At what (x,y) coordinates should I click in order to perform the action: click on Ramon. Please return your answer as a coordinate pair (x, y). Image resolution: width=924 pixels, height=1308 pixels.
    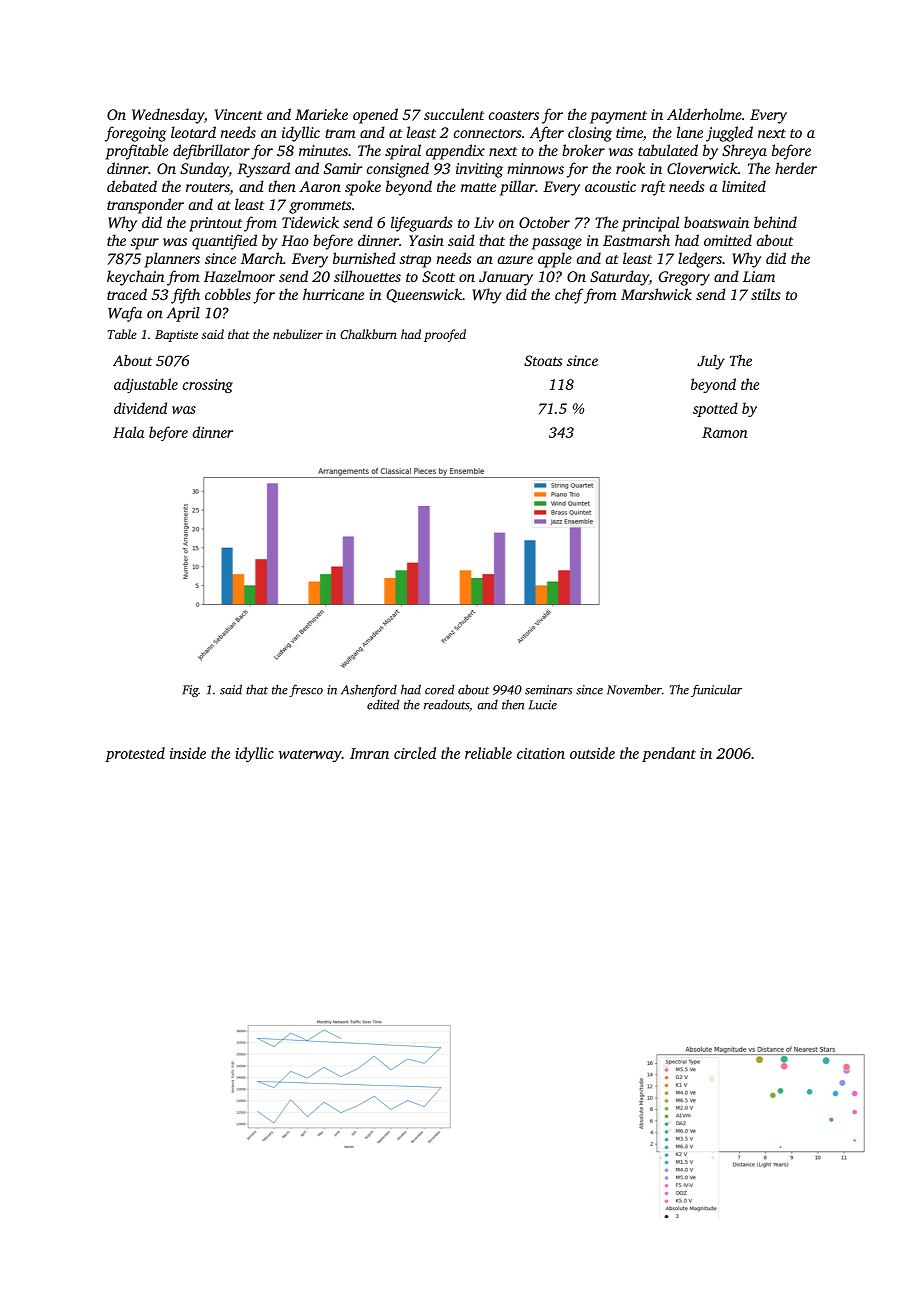
    Looking at the image, I should click on (725, 432).
